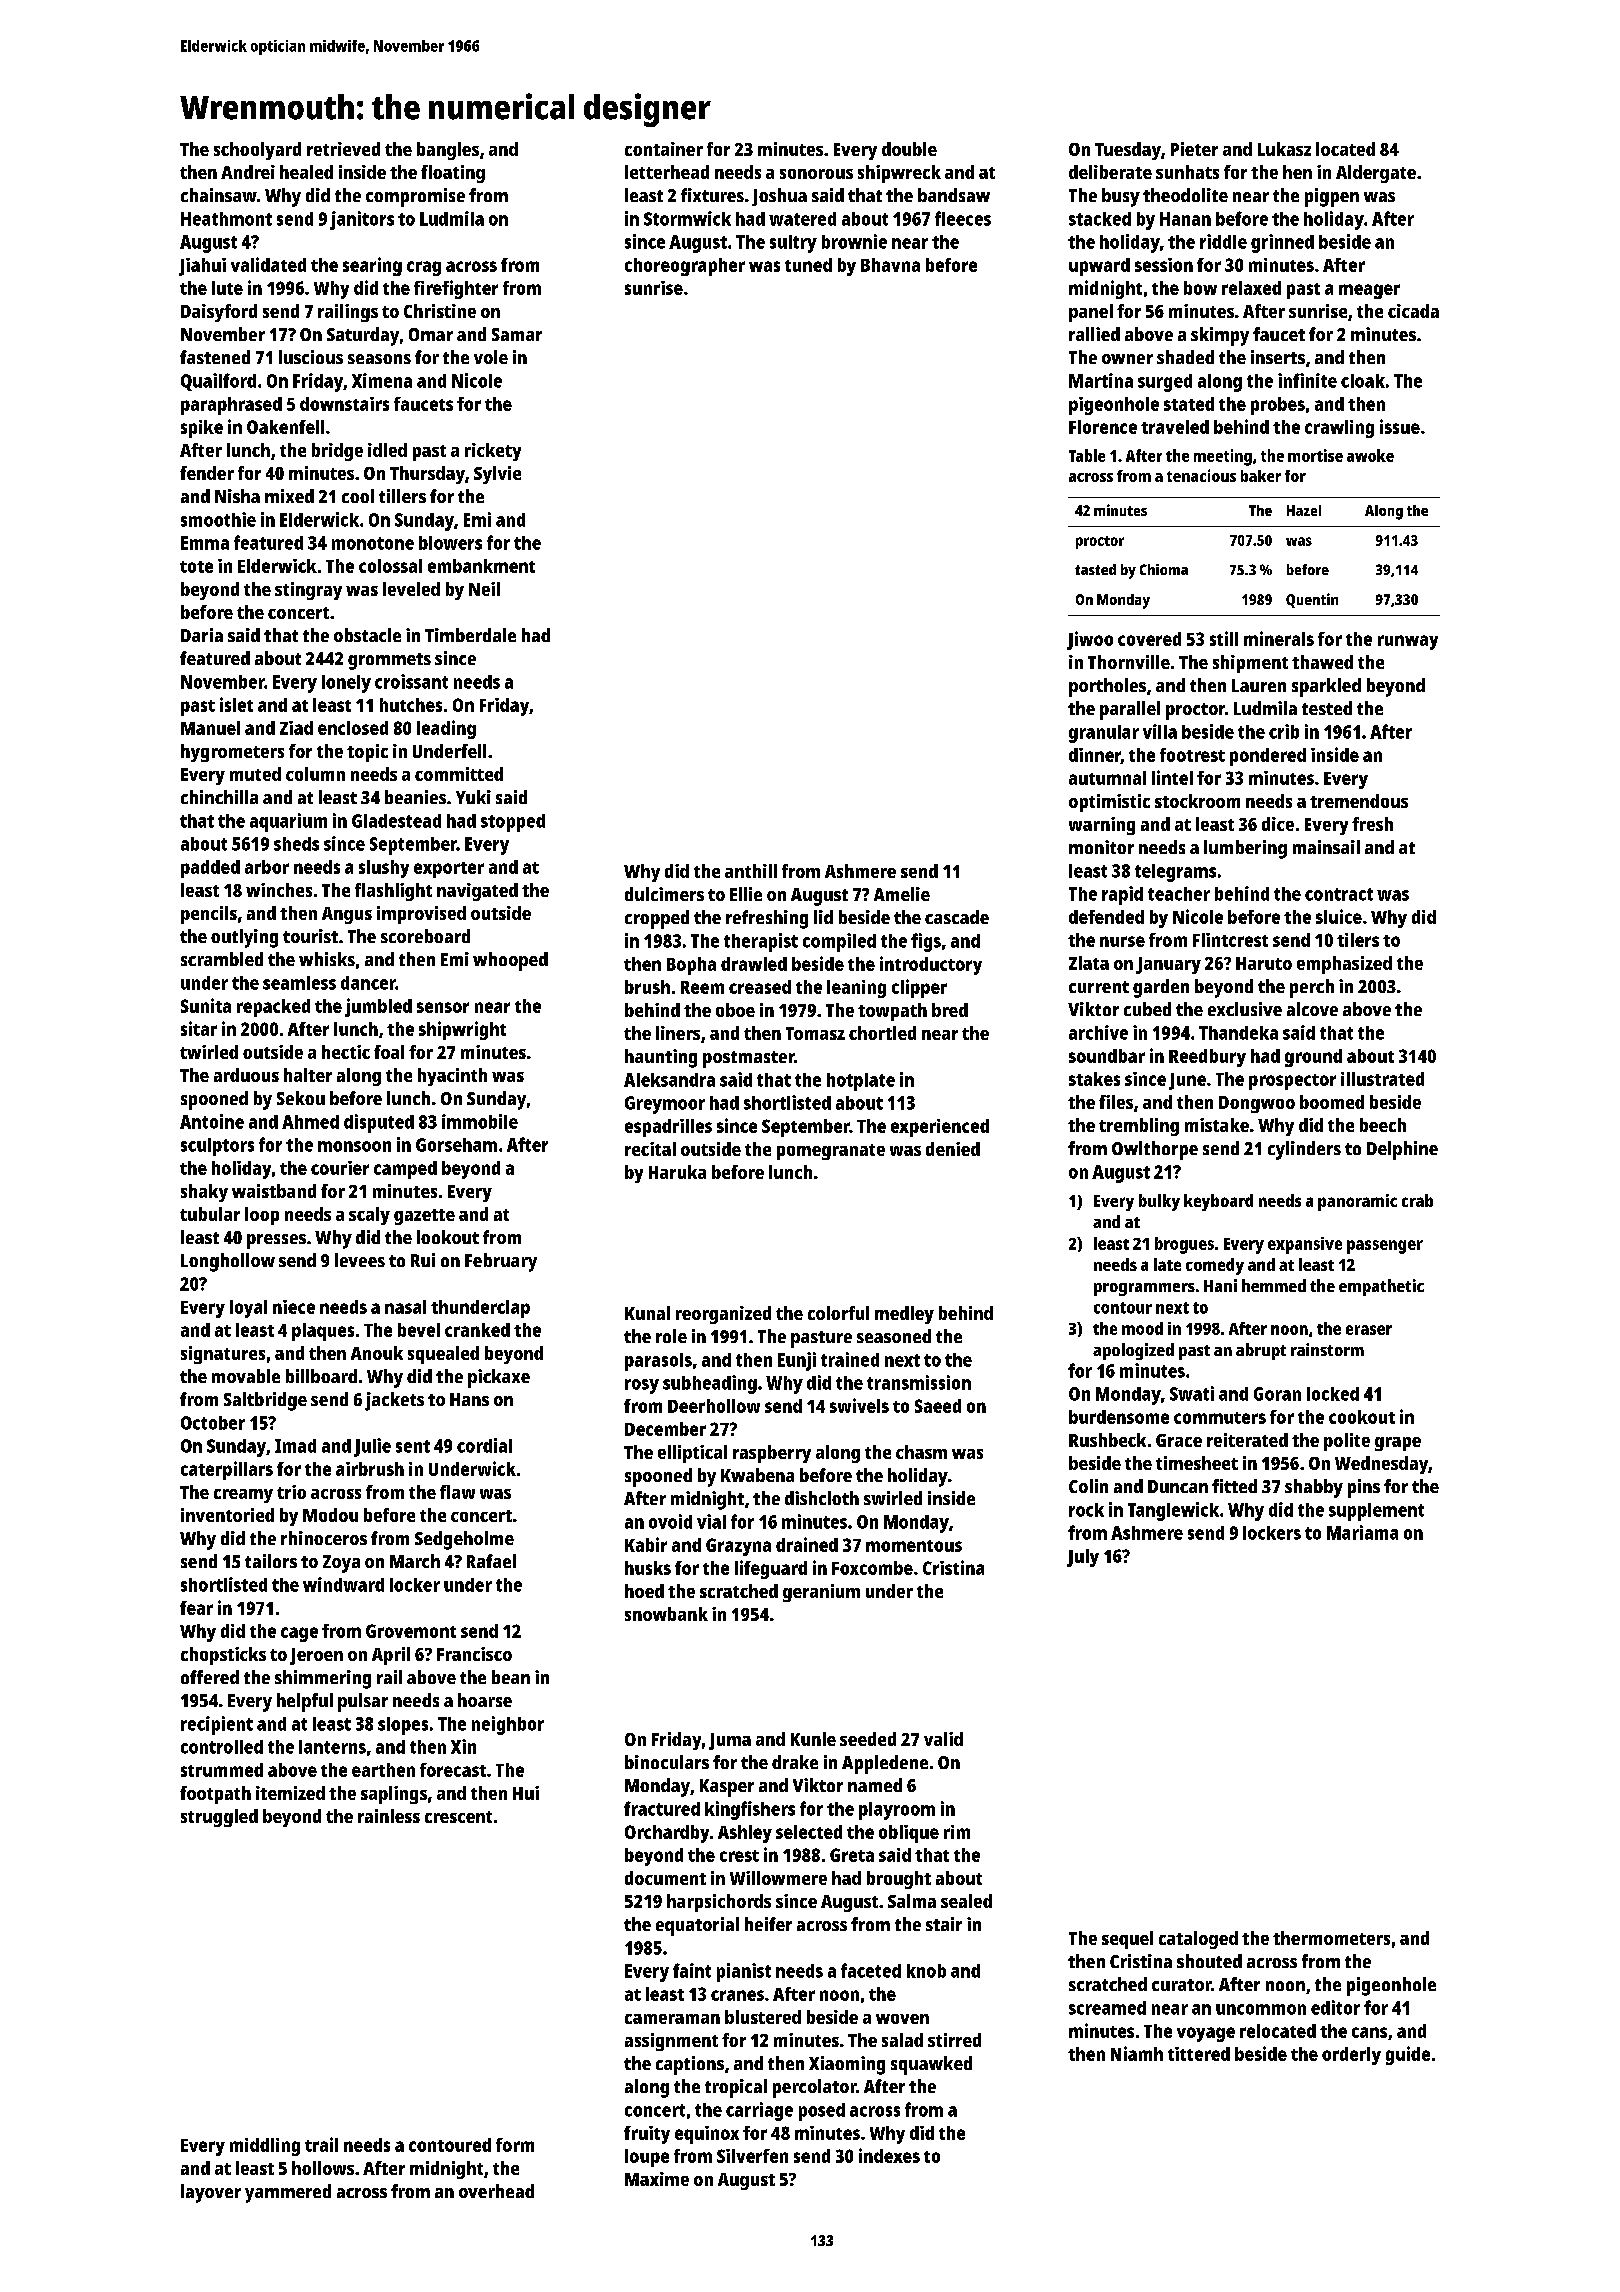 The image size is (1620, 2292). Describe the element at coordinates (1362, 1532) in the page. I see `Mariama` at that location.
